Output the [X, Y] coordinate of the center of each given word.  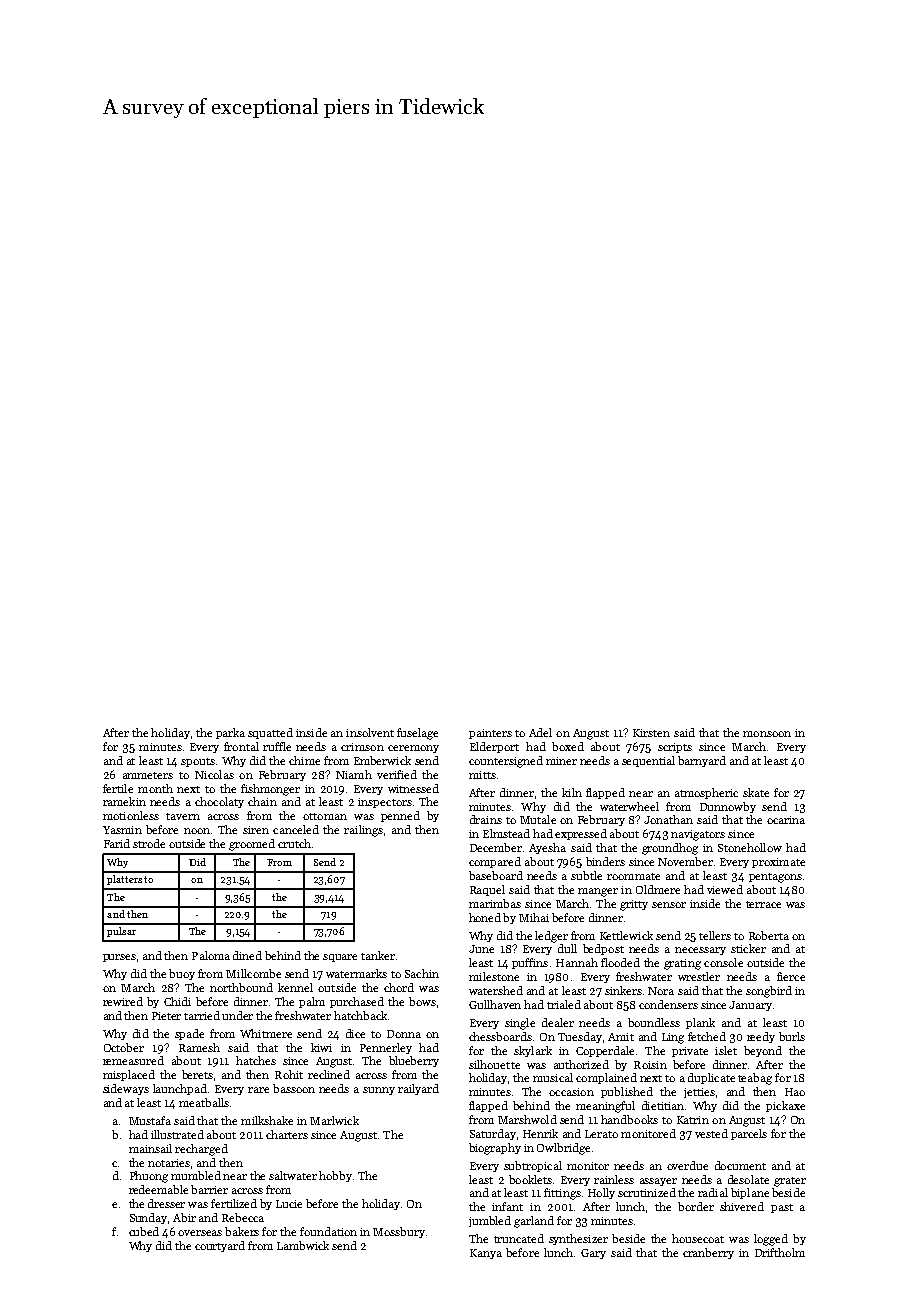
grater [790, 1182]
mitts [482, 775]
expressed [581, 834]
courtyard [220, 1246]
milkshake [267, 1120]
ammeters [148, 775]
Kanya [486, 1254]
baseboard [496, 875]
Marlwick [334, 1120]
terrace [763, 904]
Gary [593, 1254]
